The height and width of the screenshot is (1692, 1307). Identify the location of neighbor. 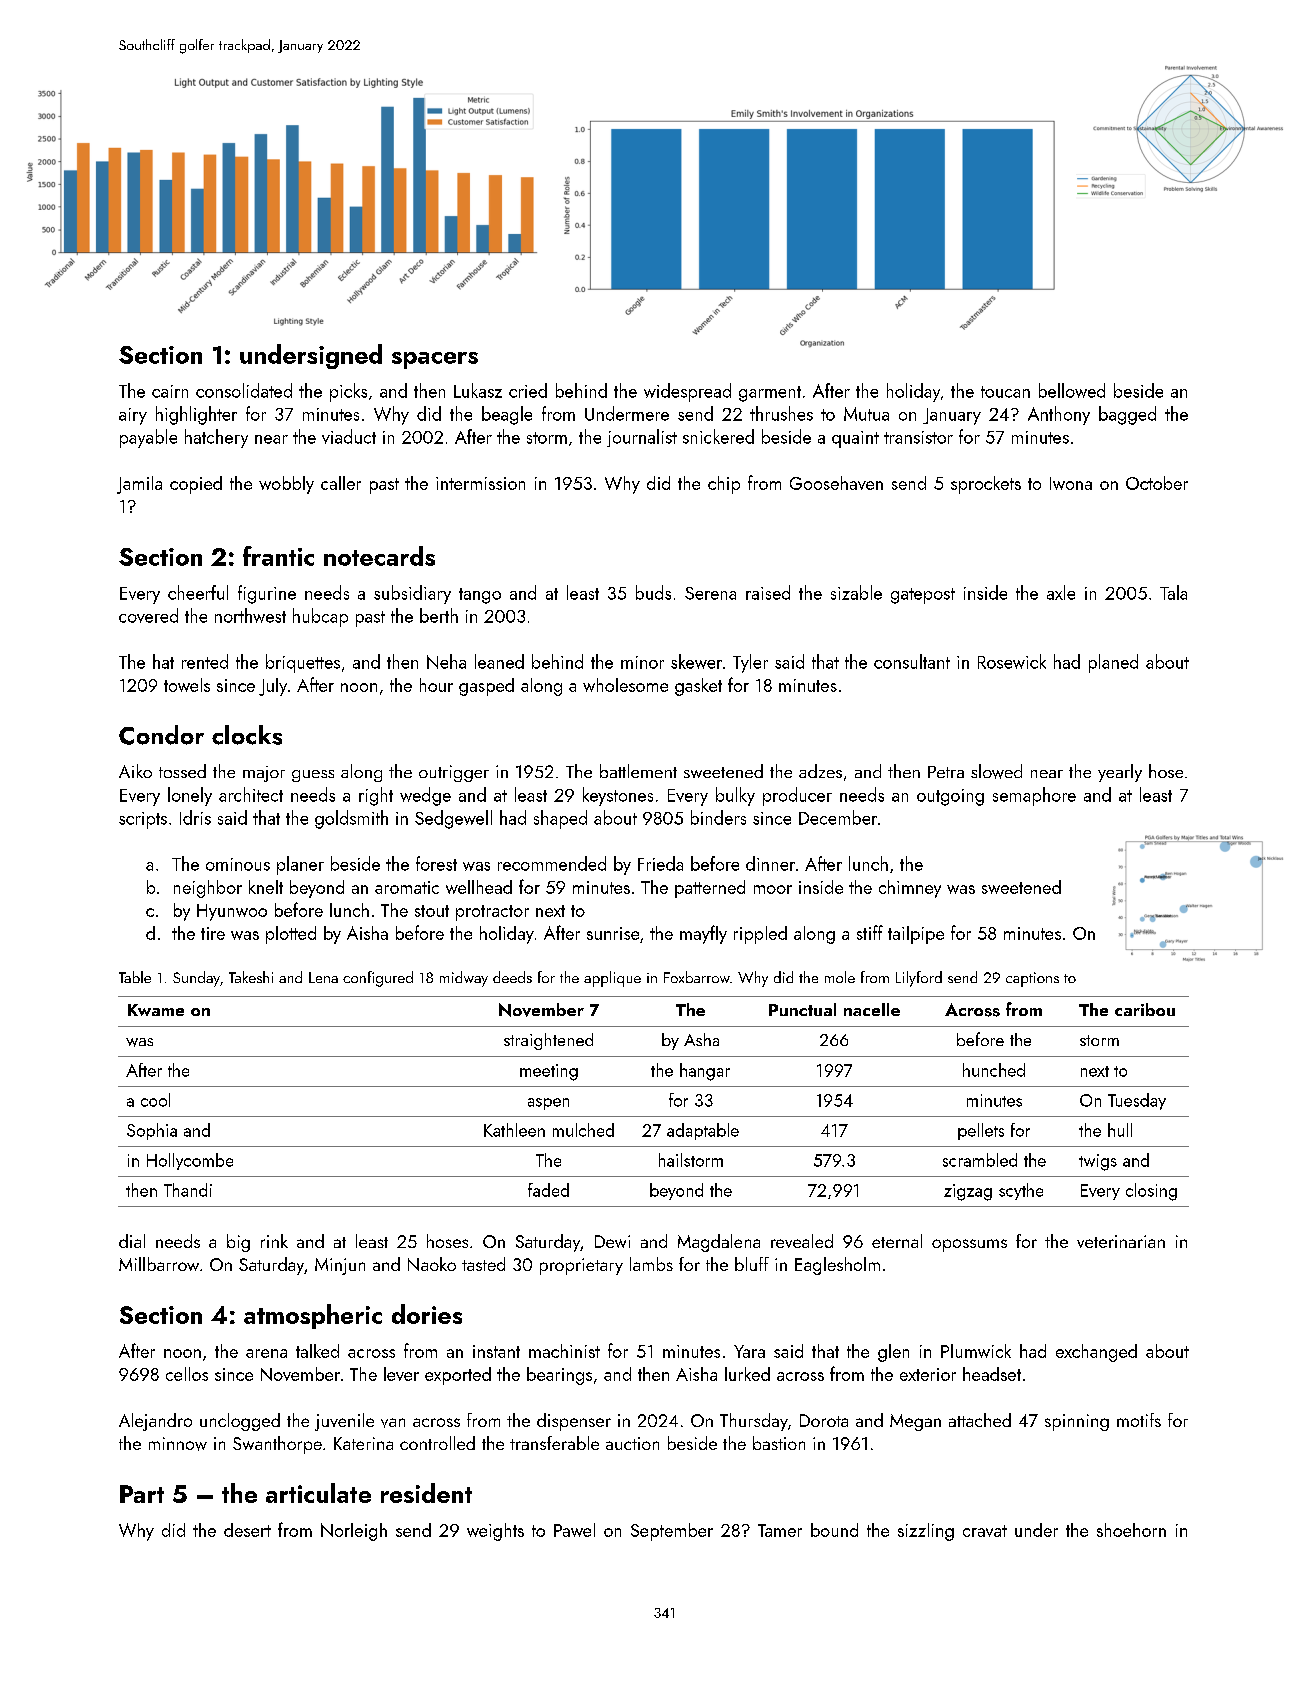
(208, 889).
